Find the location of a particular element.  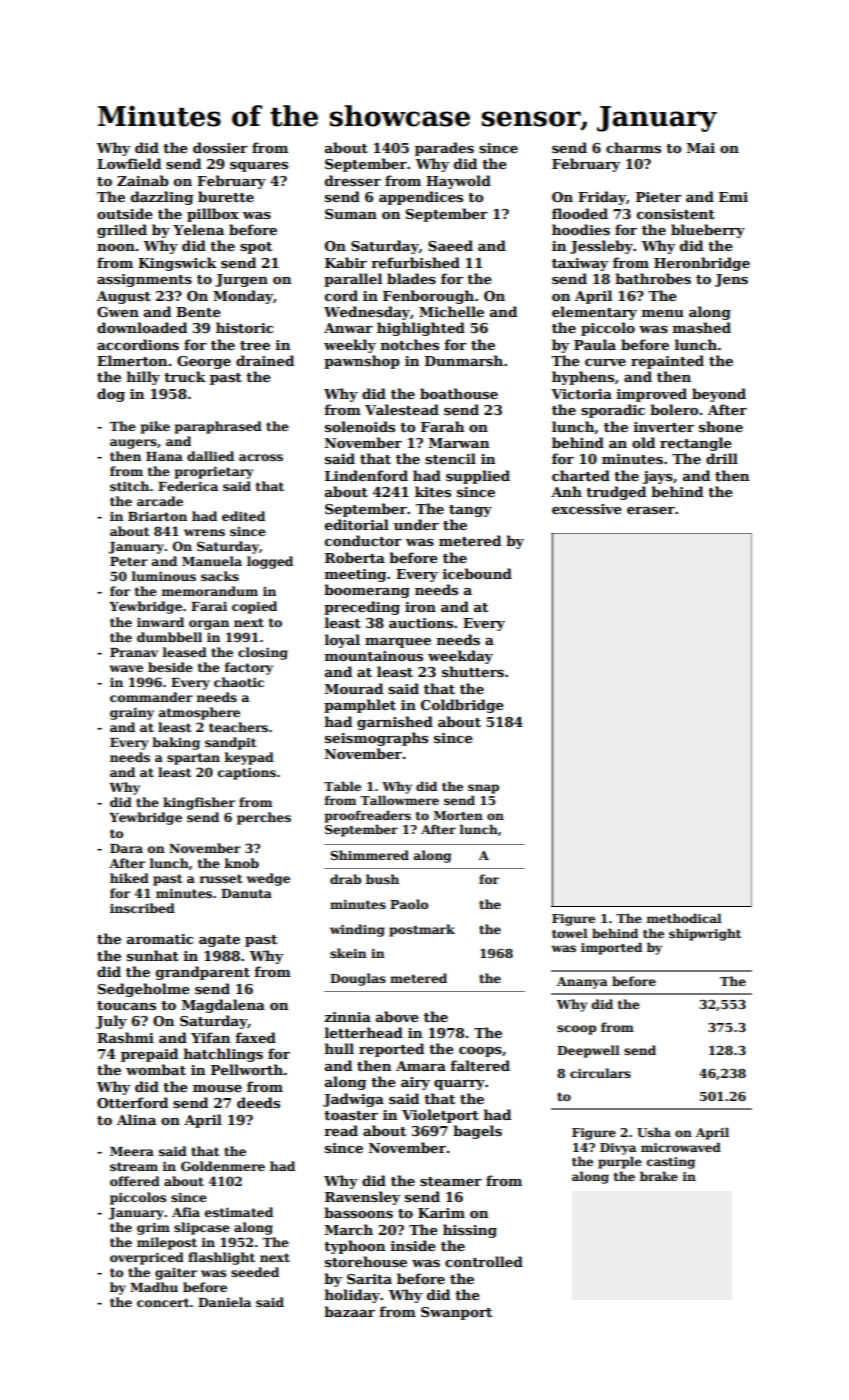

methodical is located at coordinates (684, 918).
